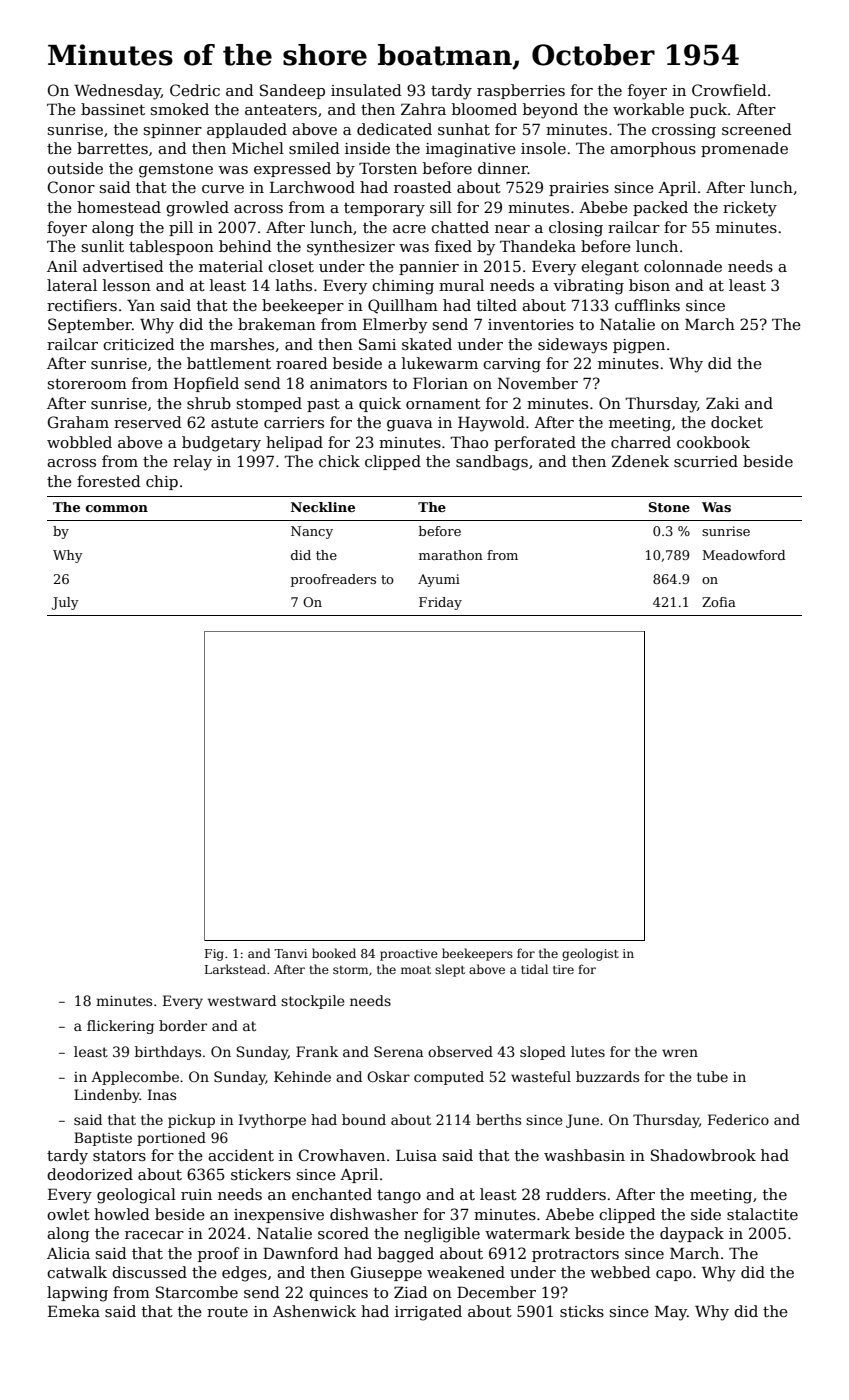  I want to click on Friday, so click(440, 603).
